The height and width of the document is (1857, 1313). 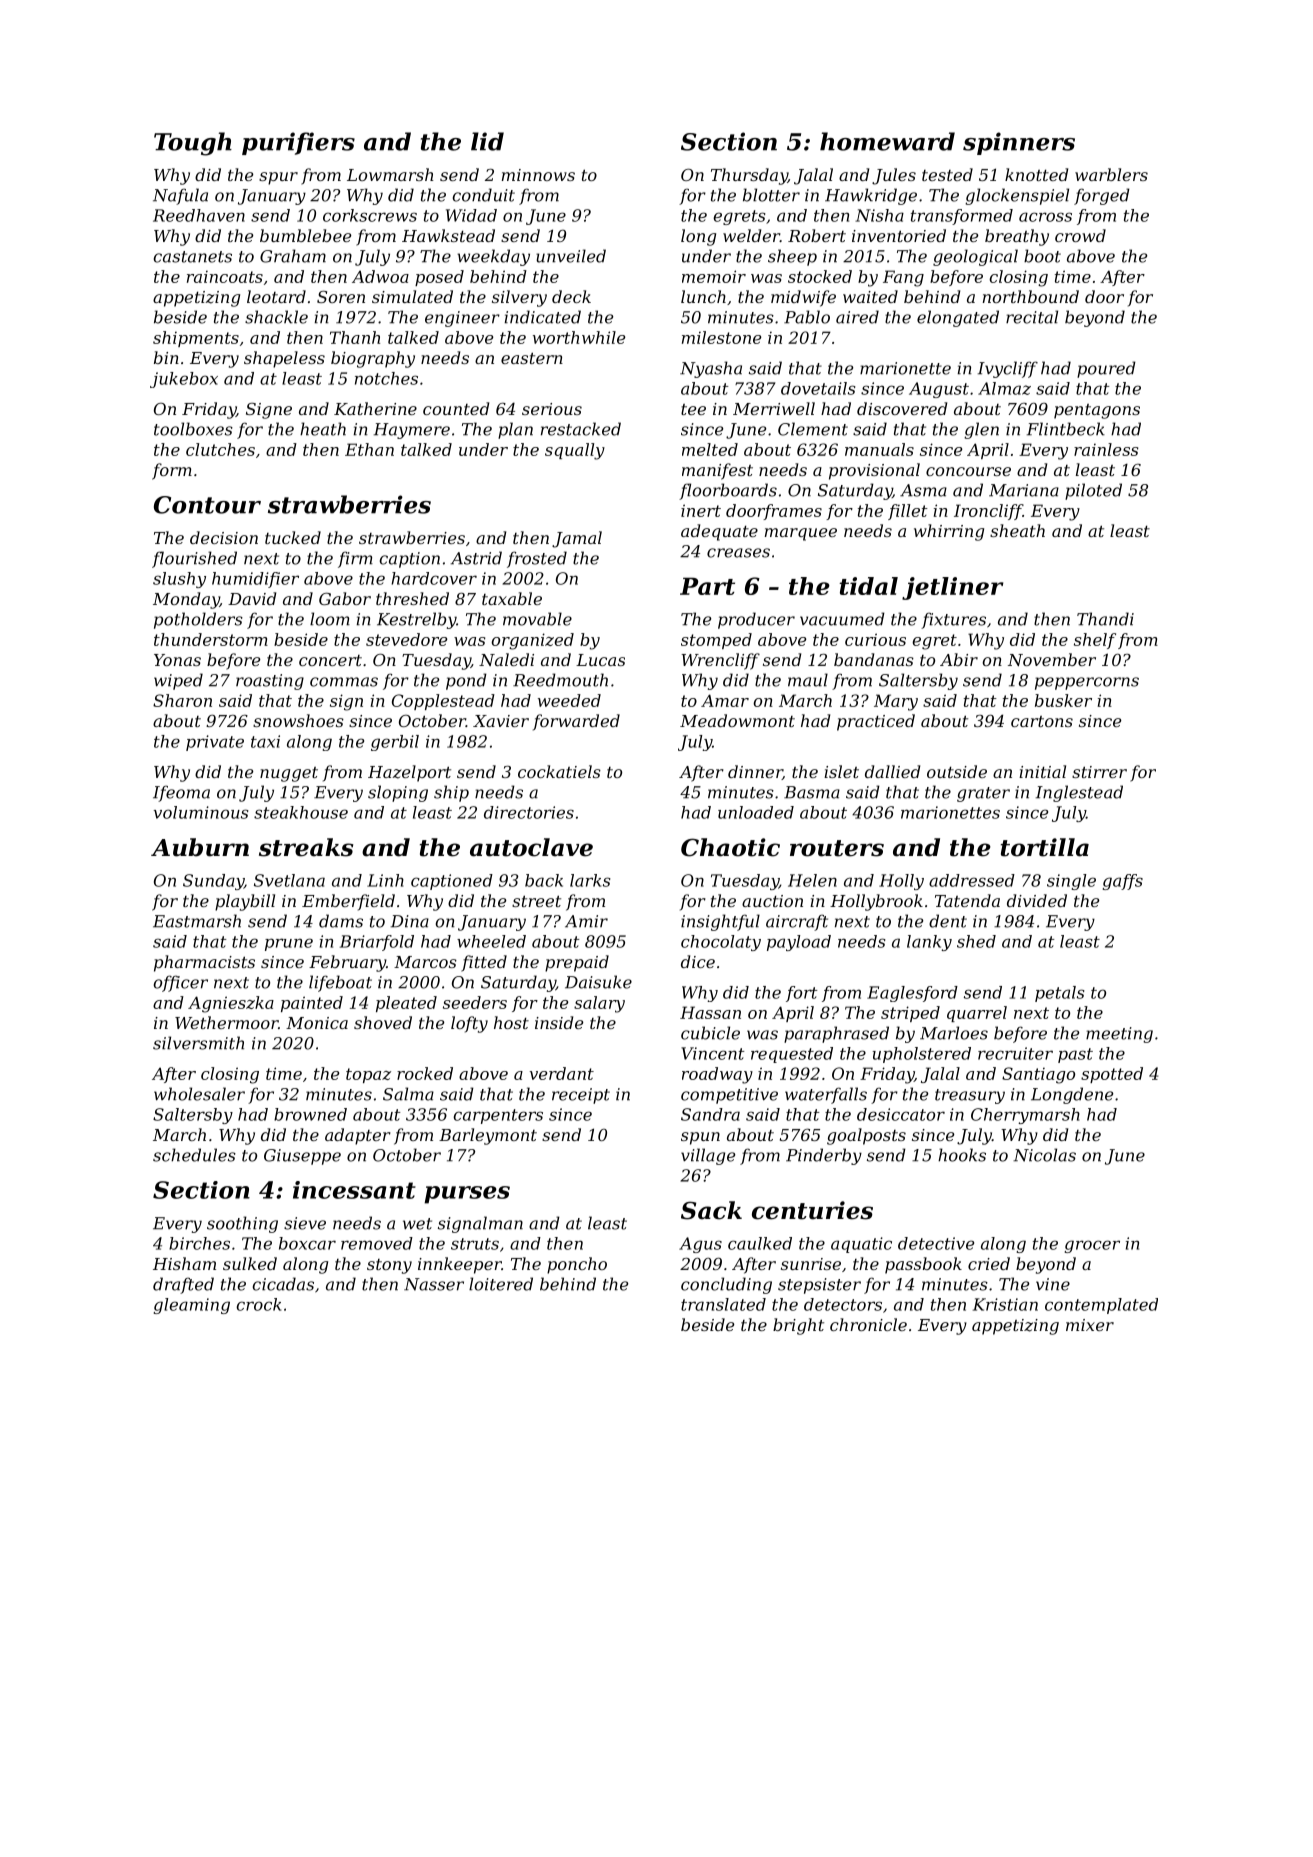 What do you see at coordinates (193, 429) in the document?
I see `toolboxes` at bounding box center [193, 429].
